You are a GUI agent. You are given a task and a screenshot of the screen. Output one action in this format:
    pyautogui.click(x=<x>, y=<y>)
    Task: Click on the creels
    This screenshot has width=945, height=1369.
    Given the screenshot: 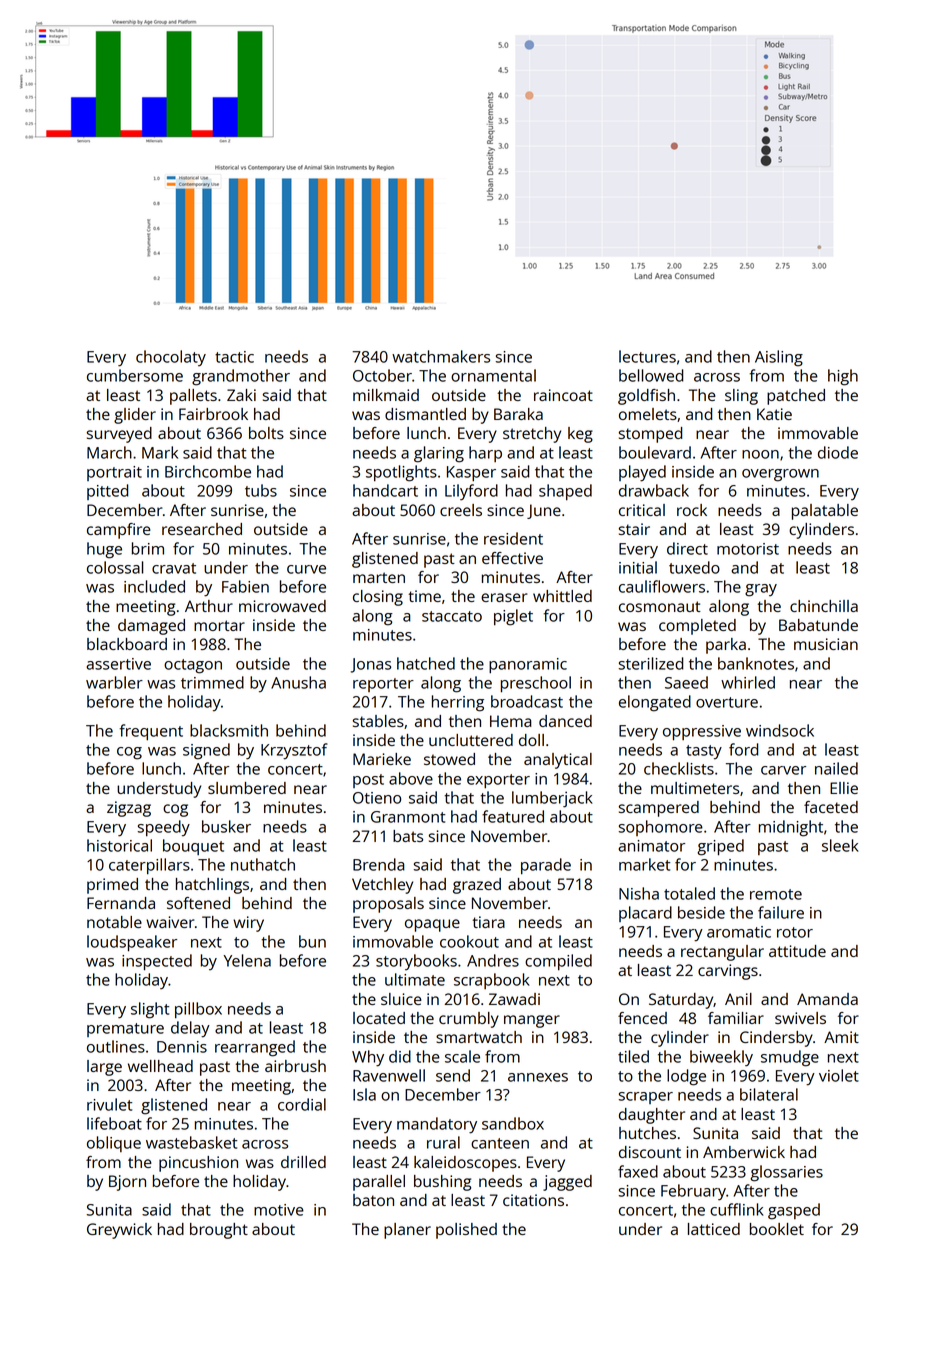 What is the action you would take?
    pyautogui.click(x=461, y=510)
